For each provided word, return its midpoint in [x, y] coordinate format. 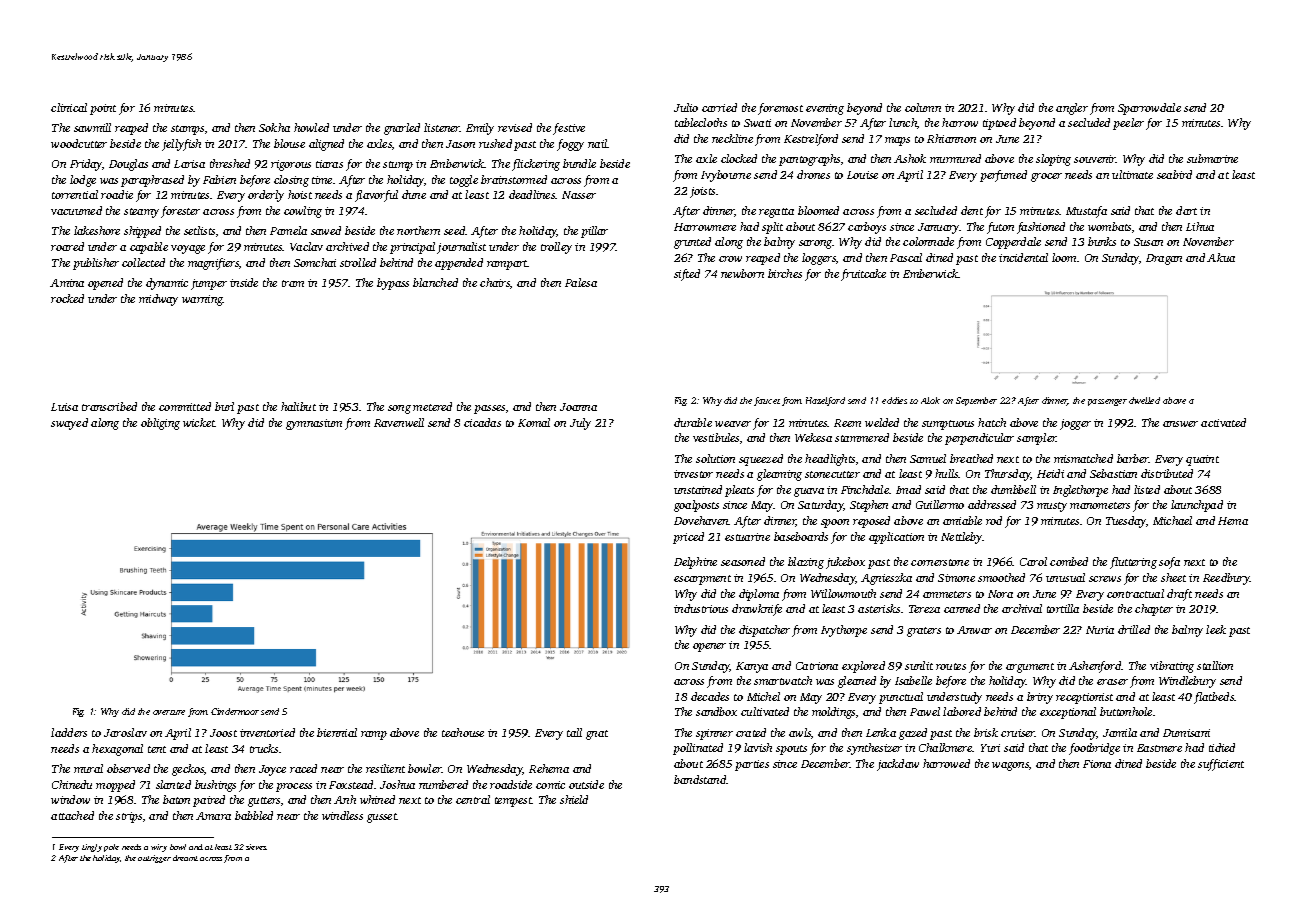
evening [825, 109]
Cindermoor [235, 711]
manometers [1100, 505]
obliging [160, 424]
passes [489, 409]
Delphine [695, 563]
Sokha [274, 127]
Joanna [578, 407]
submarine [1212, 158]
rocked [67, 298]
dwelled [1144, 400]
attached [72, 815]
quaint [1202, 460]
